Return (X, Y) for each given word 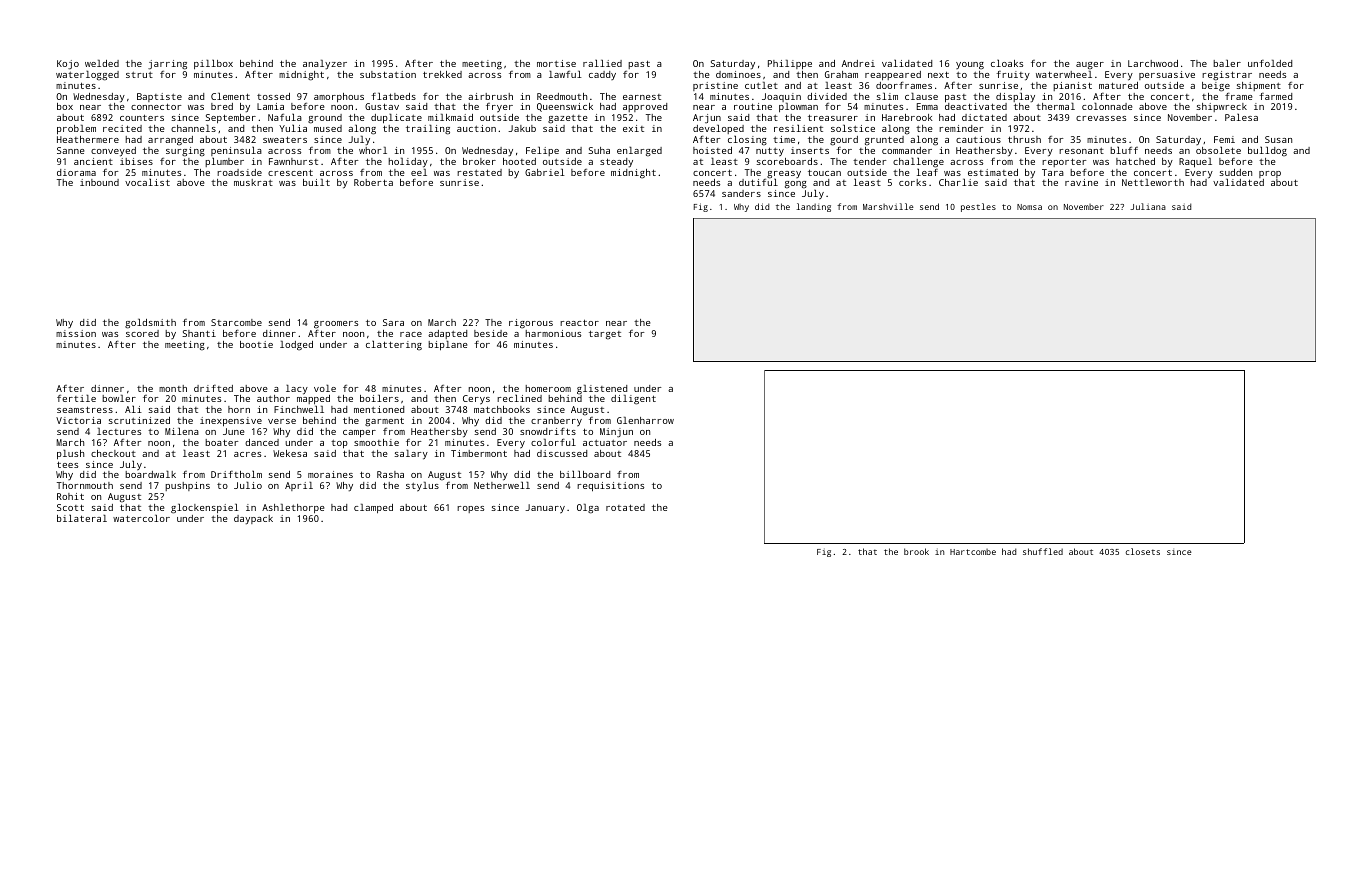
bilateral (82, 518)
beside (491, 333)
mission (76, 333)
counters (142, 117)
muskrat (253, 182)
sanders (741, 193)
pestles (978, 207)
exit (633, 128)
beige (1216, 87)
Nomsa (1029, 207)
